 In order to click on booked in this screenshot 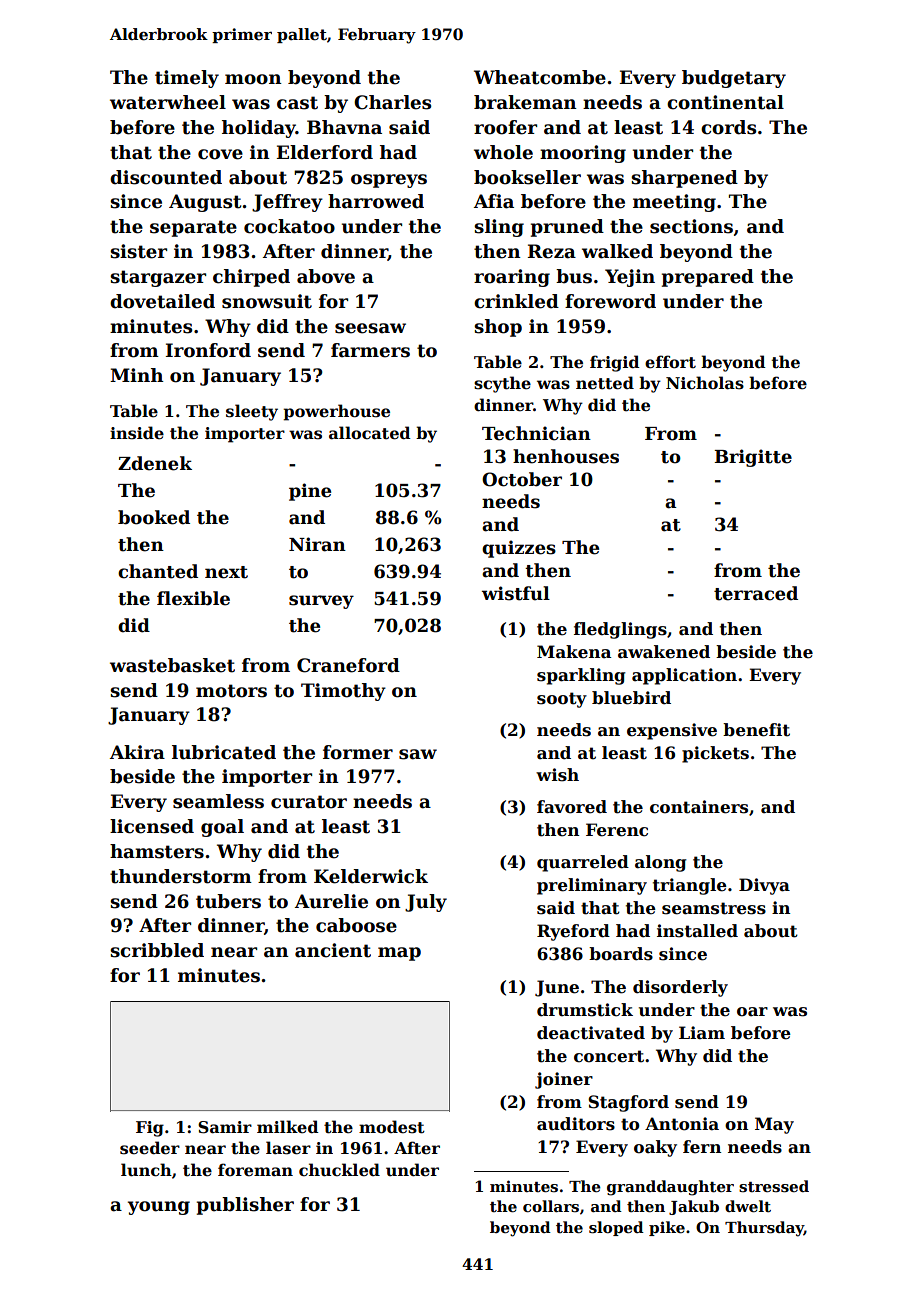, I will do `click(154, 517)`.
